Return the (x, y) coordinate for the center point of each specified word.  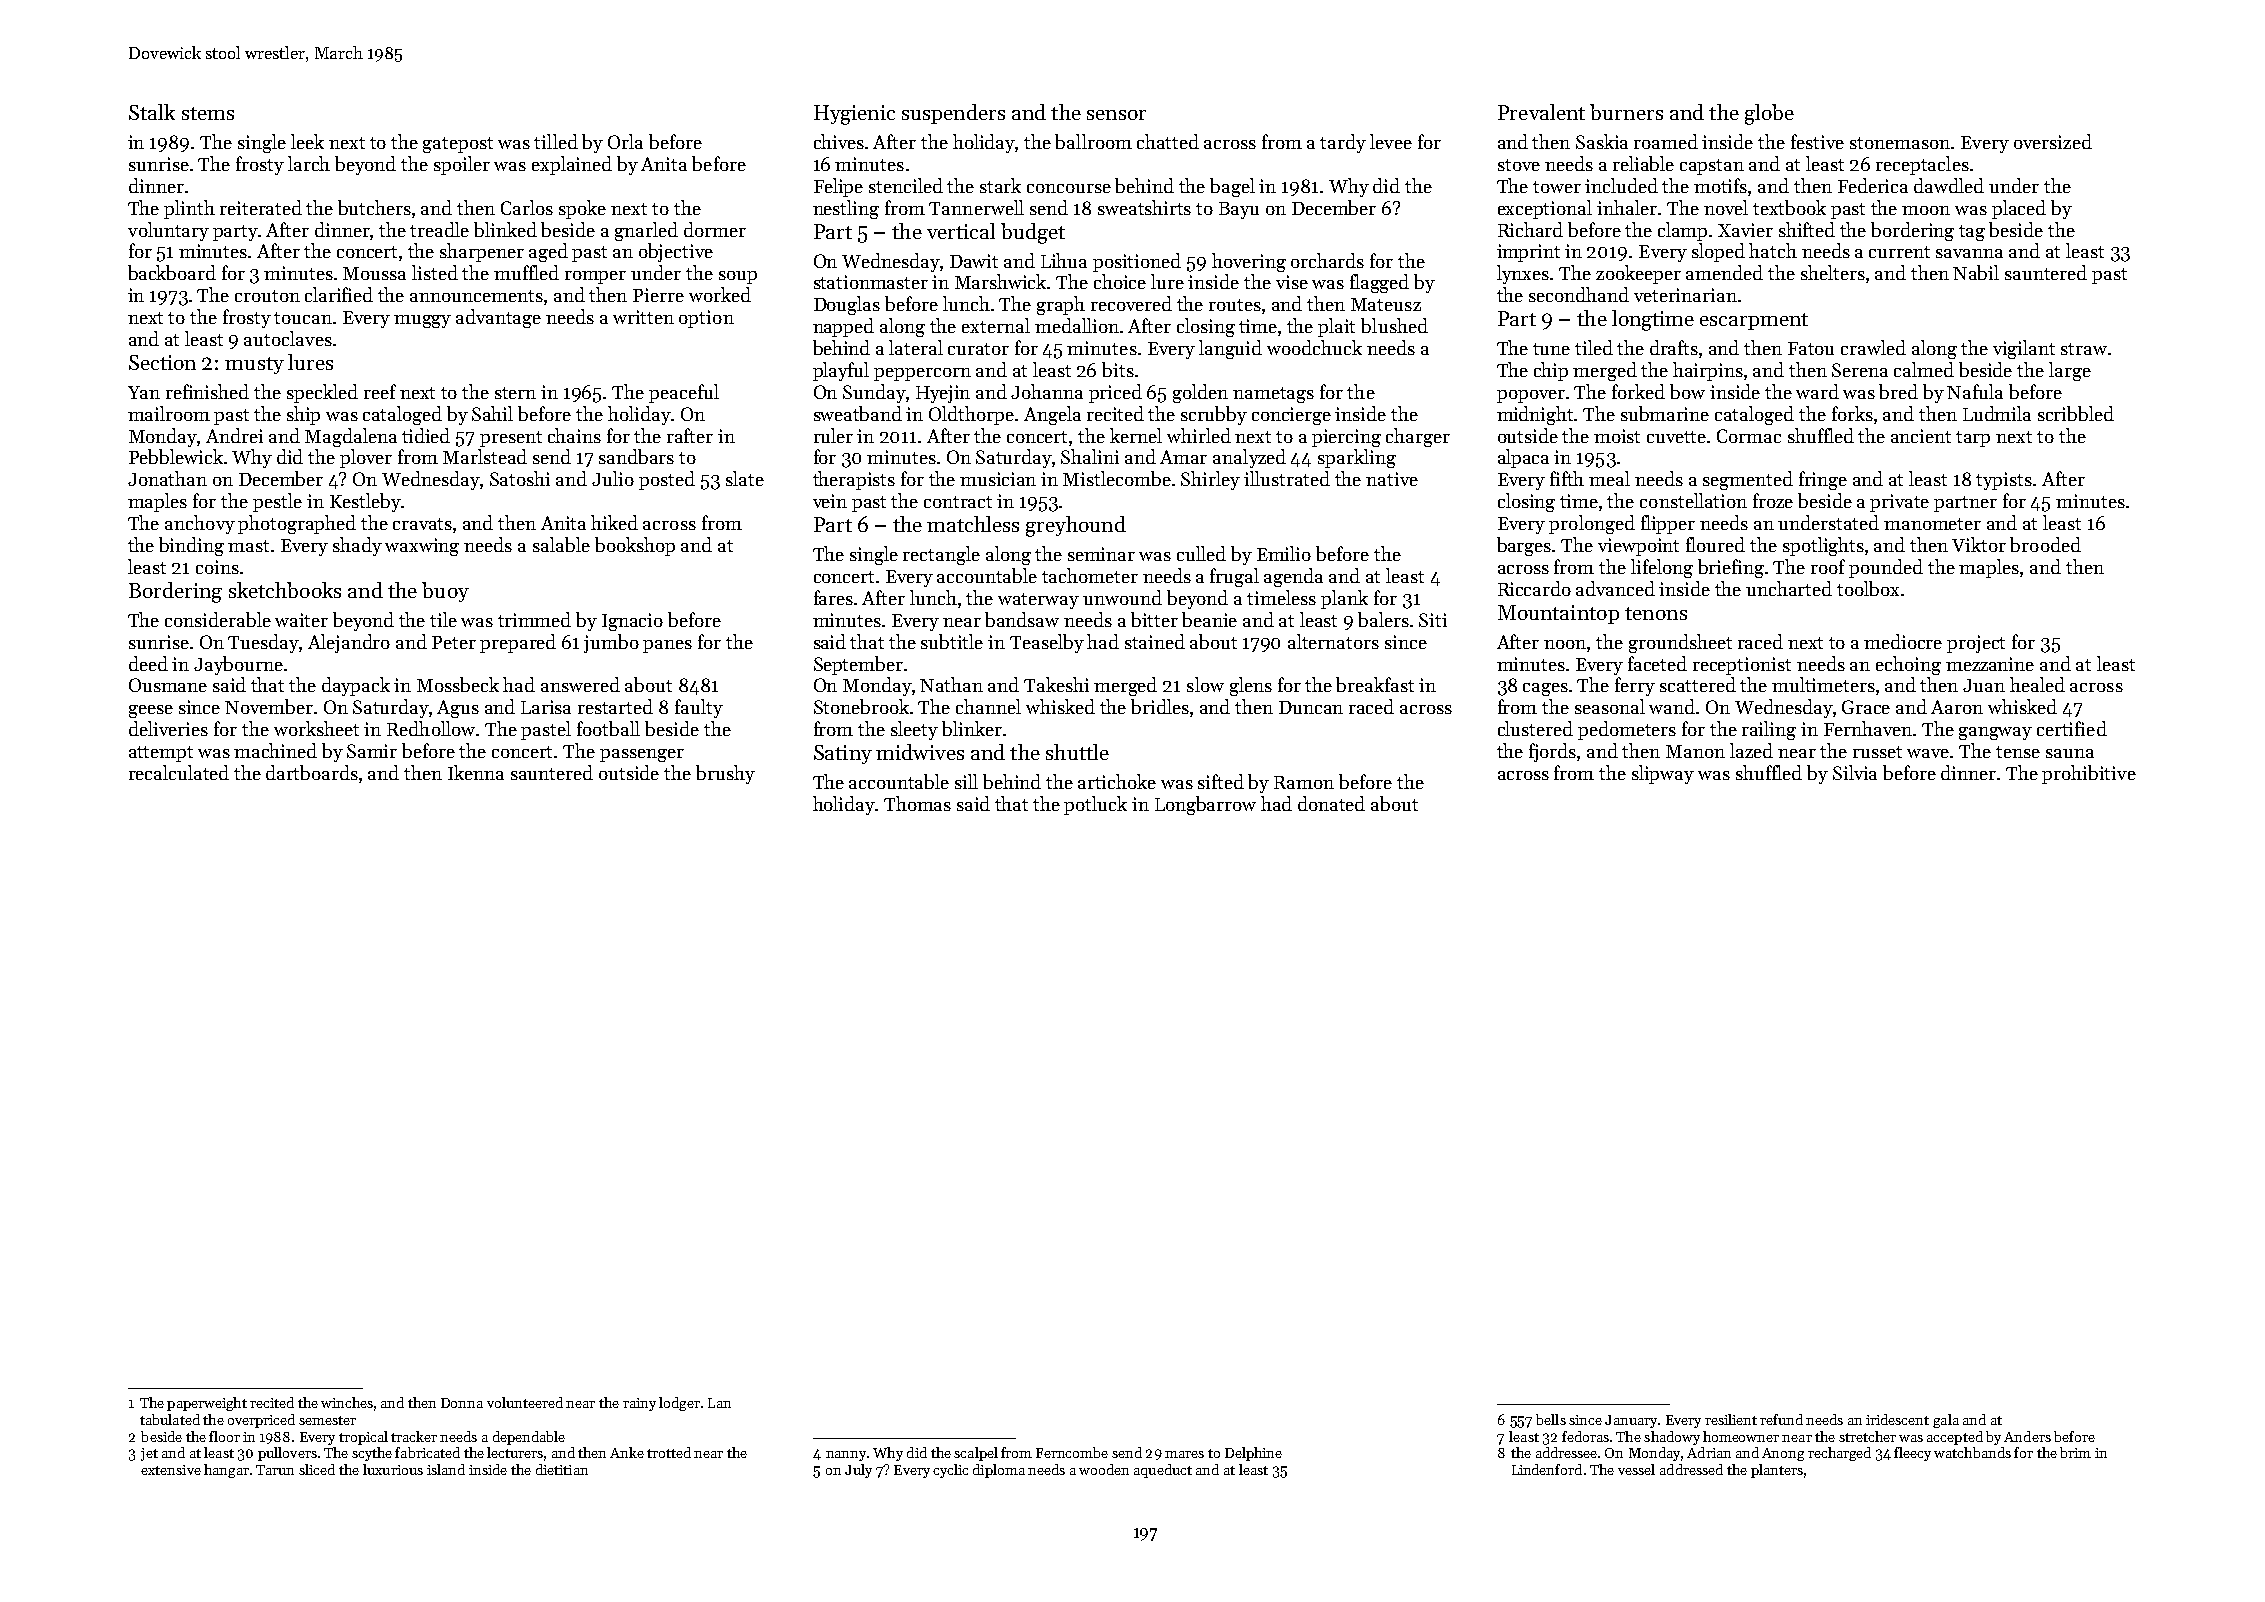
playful (841, 371)
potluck (1095, 805)
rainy (639, 1404)
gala (1946, 1421)
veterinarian (1685, 295)
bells (1551, 1419)
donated (1331, 803)
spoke (582, 209)
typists (2004, 481)
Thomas (917, 803)
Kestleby (365, 502)
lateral (916, 347)
